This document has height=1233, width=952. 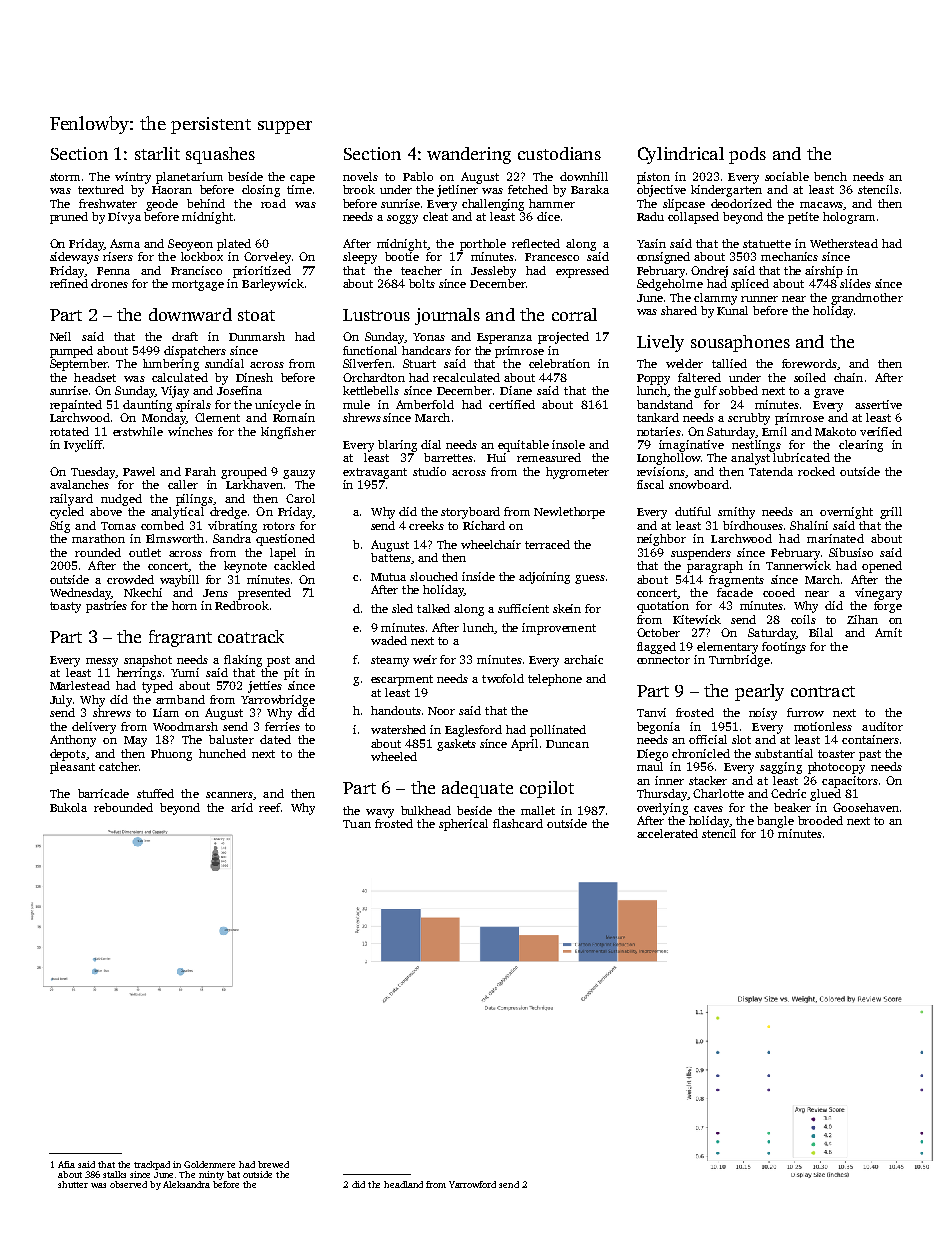 What do you see at coordinates (820, 820) in the document?
I see `brooded` at bounding box center [820, 820].
